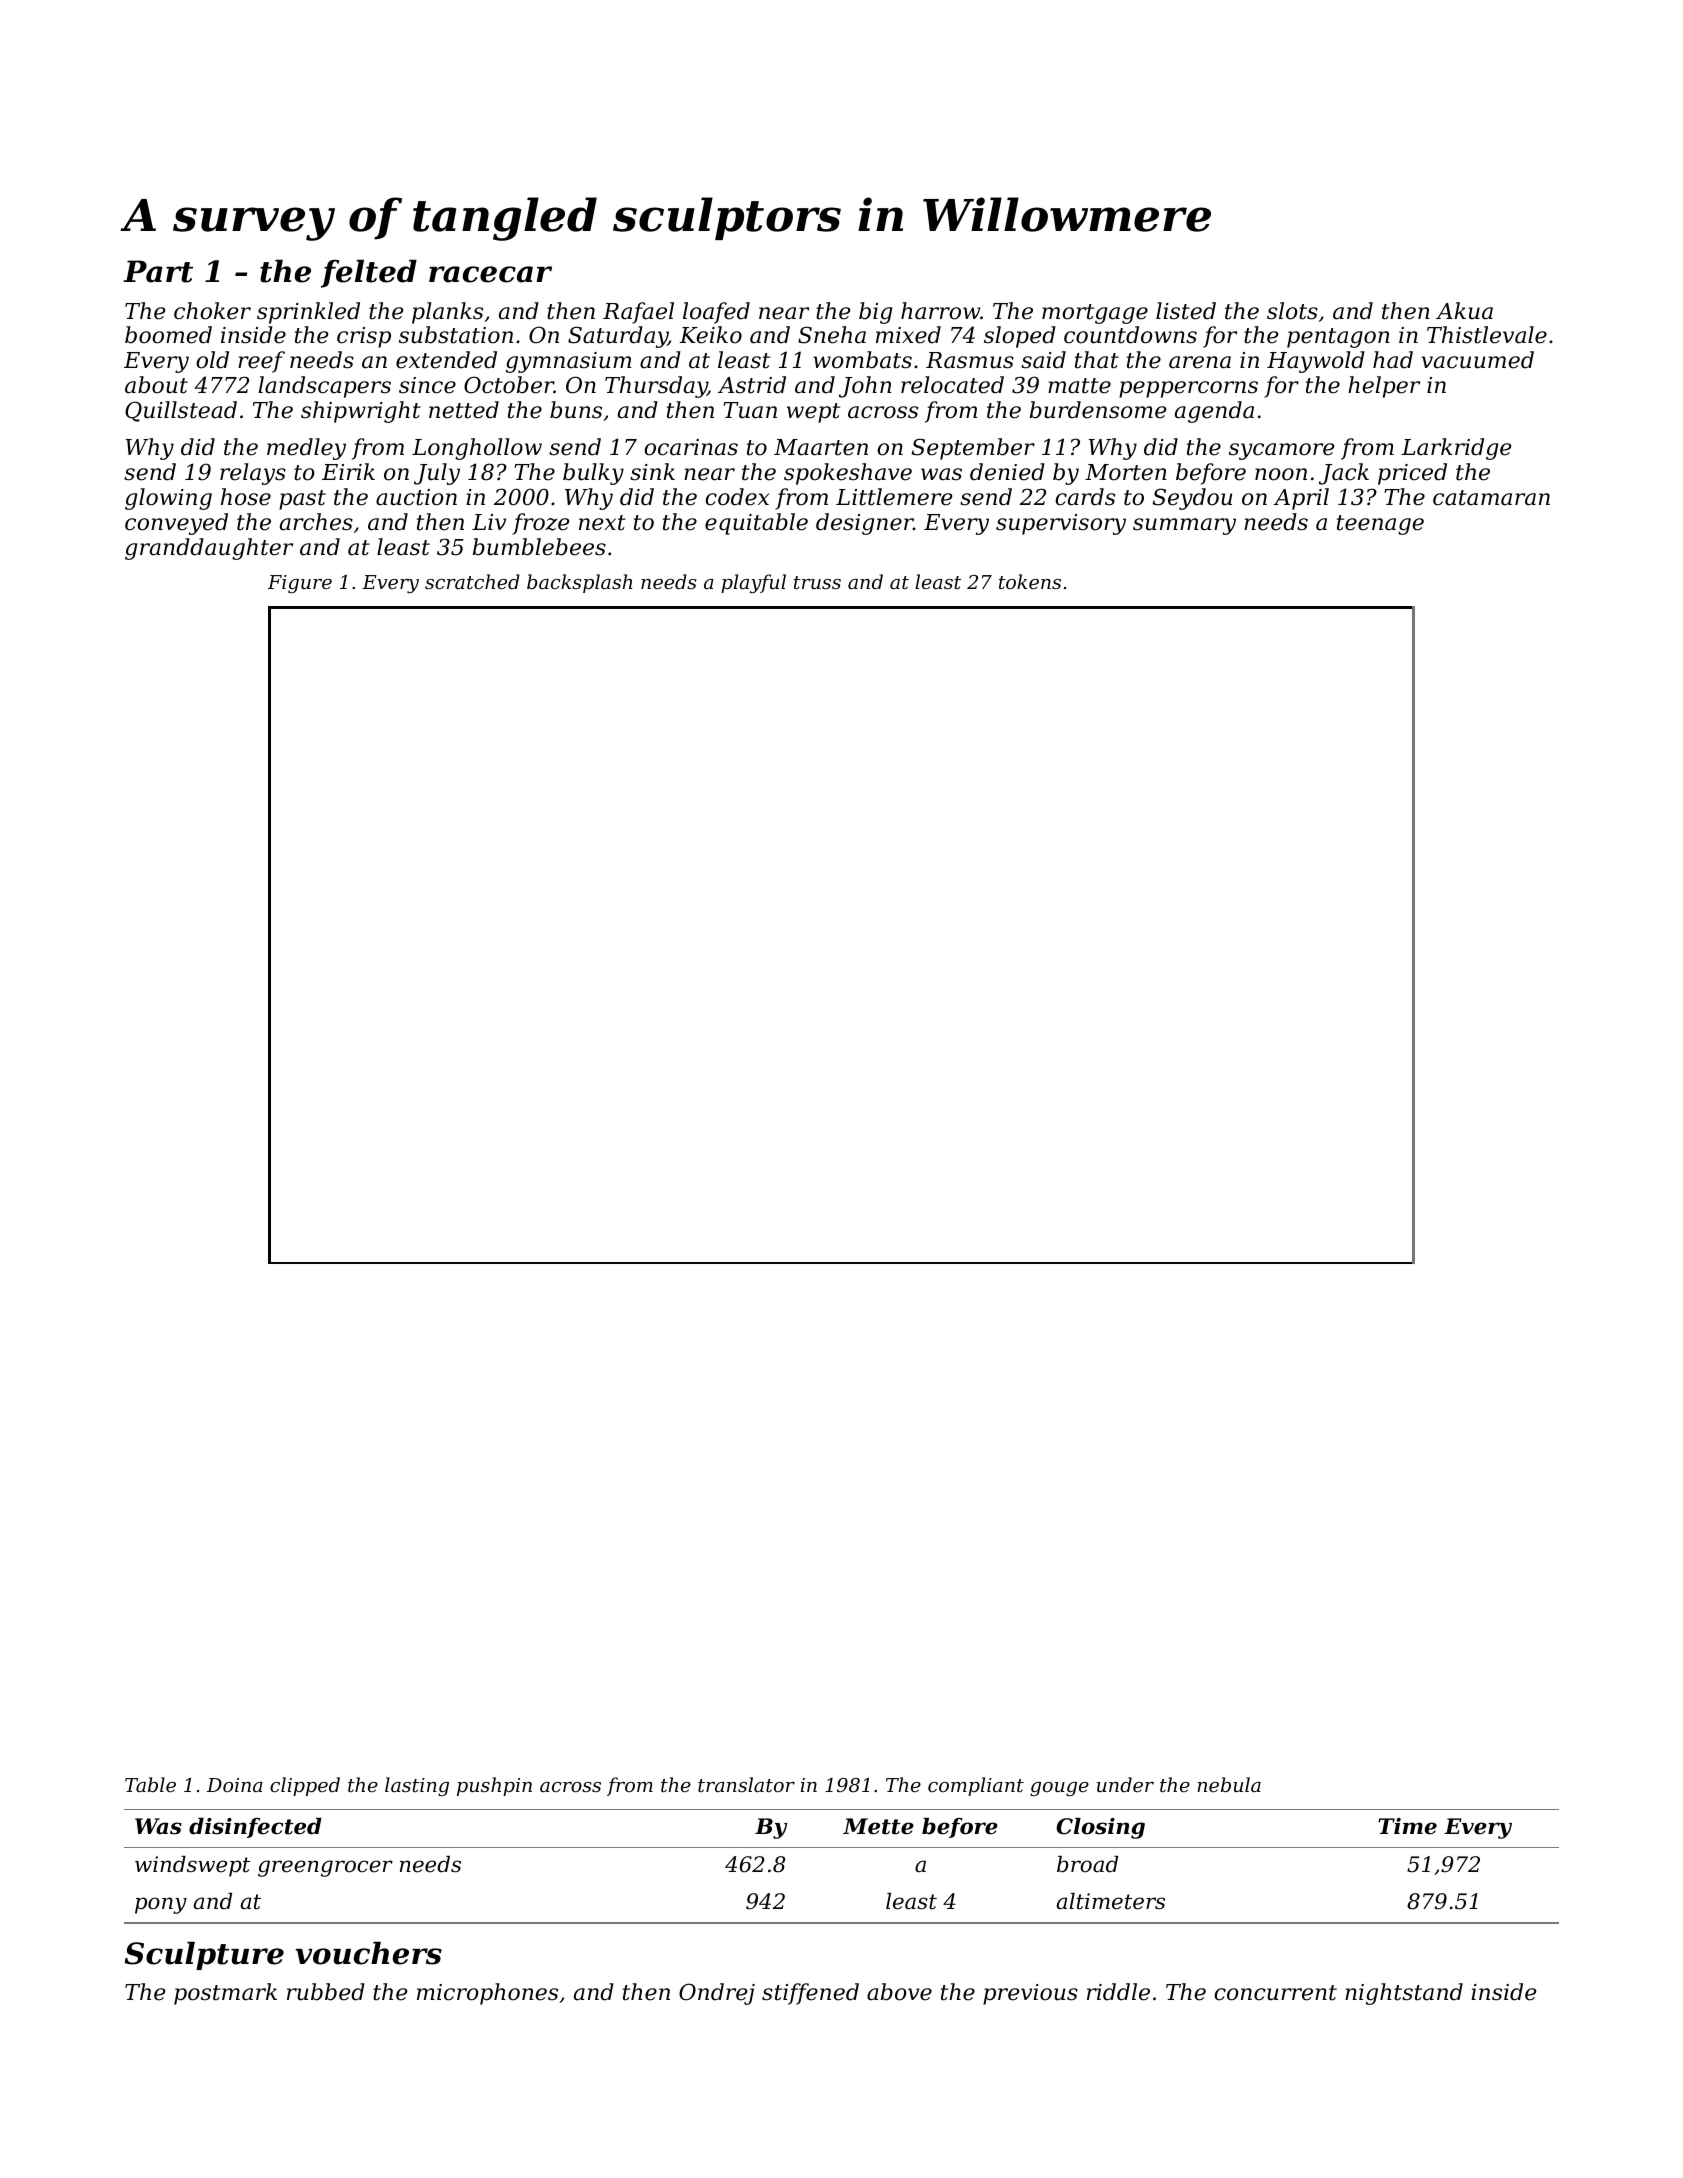 This screenshot has width=1683, height=2178. Describe the element at coordinates (746, 1784) in the screenshot. I see `translator` at that location.
